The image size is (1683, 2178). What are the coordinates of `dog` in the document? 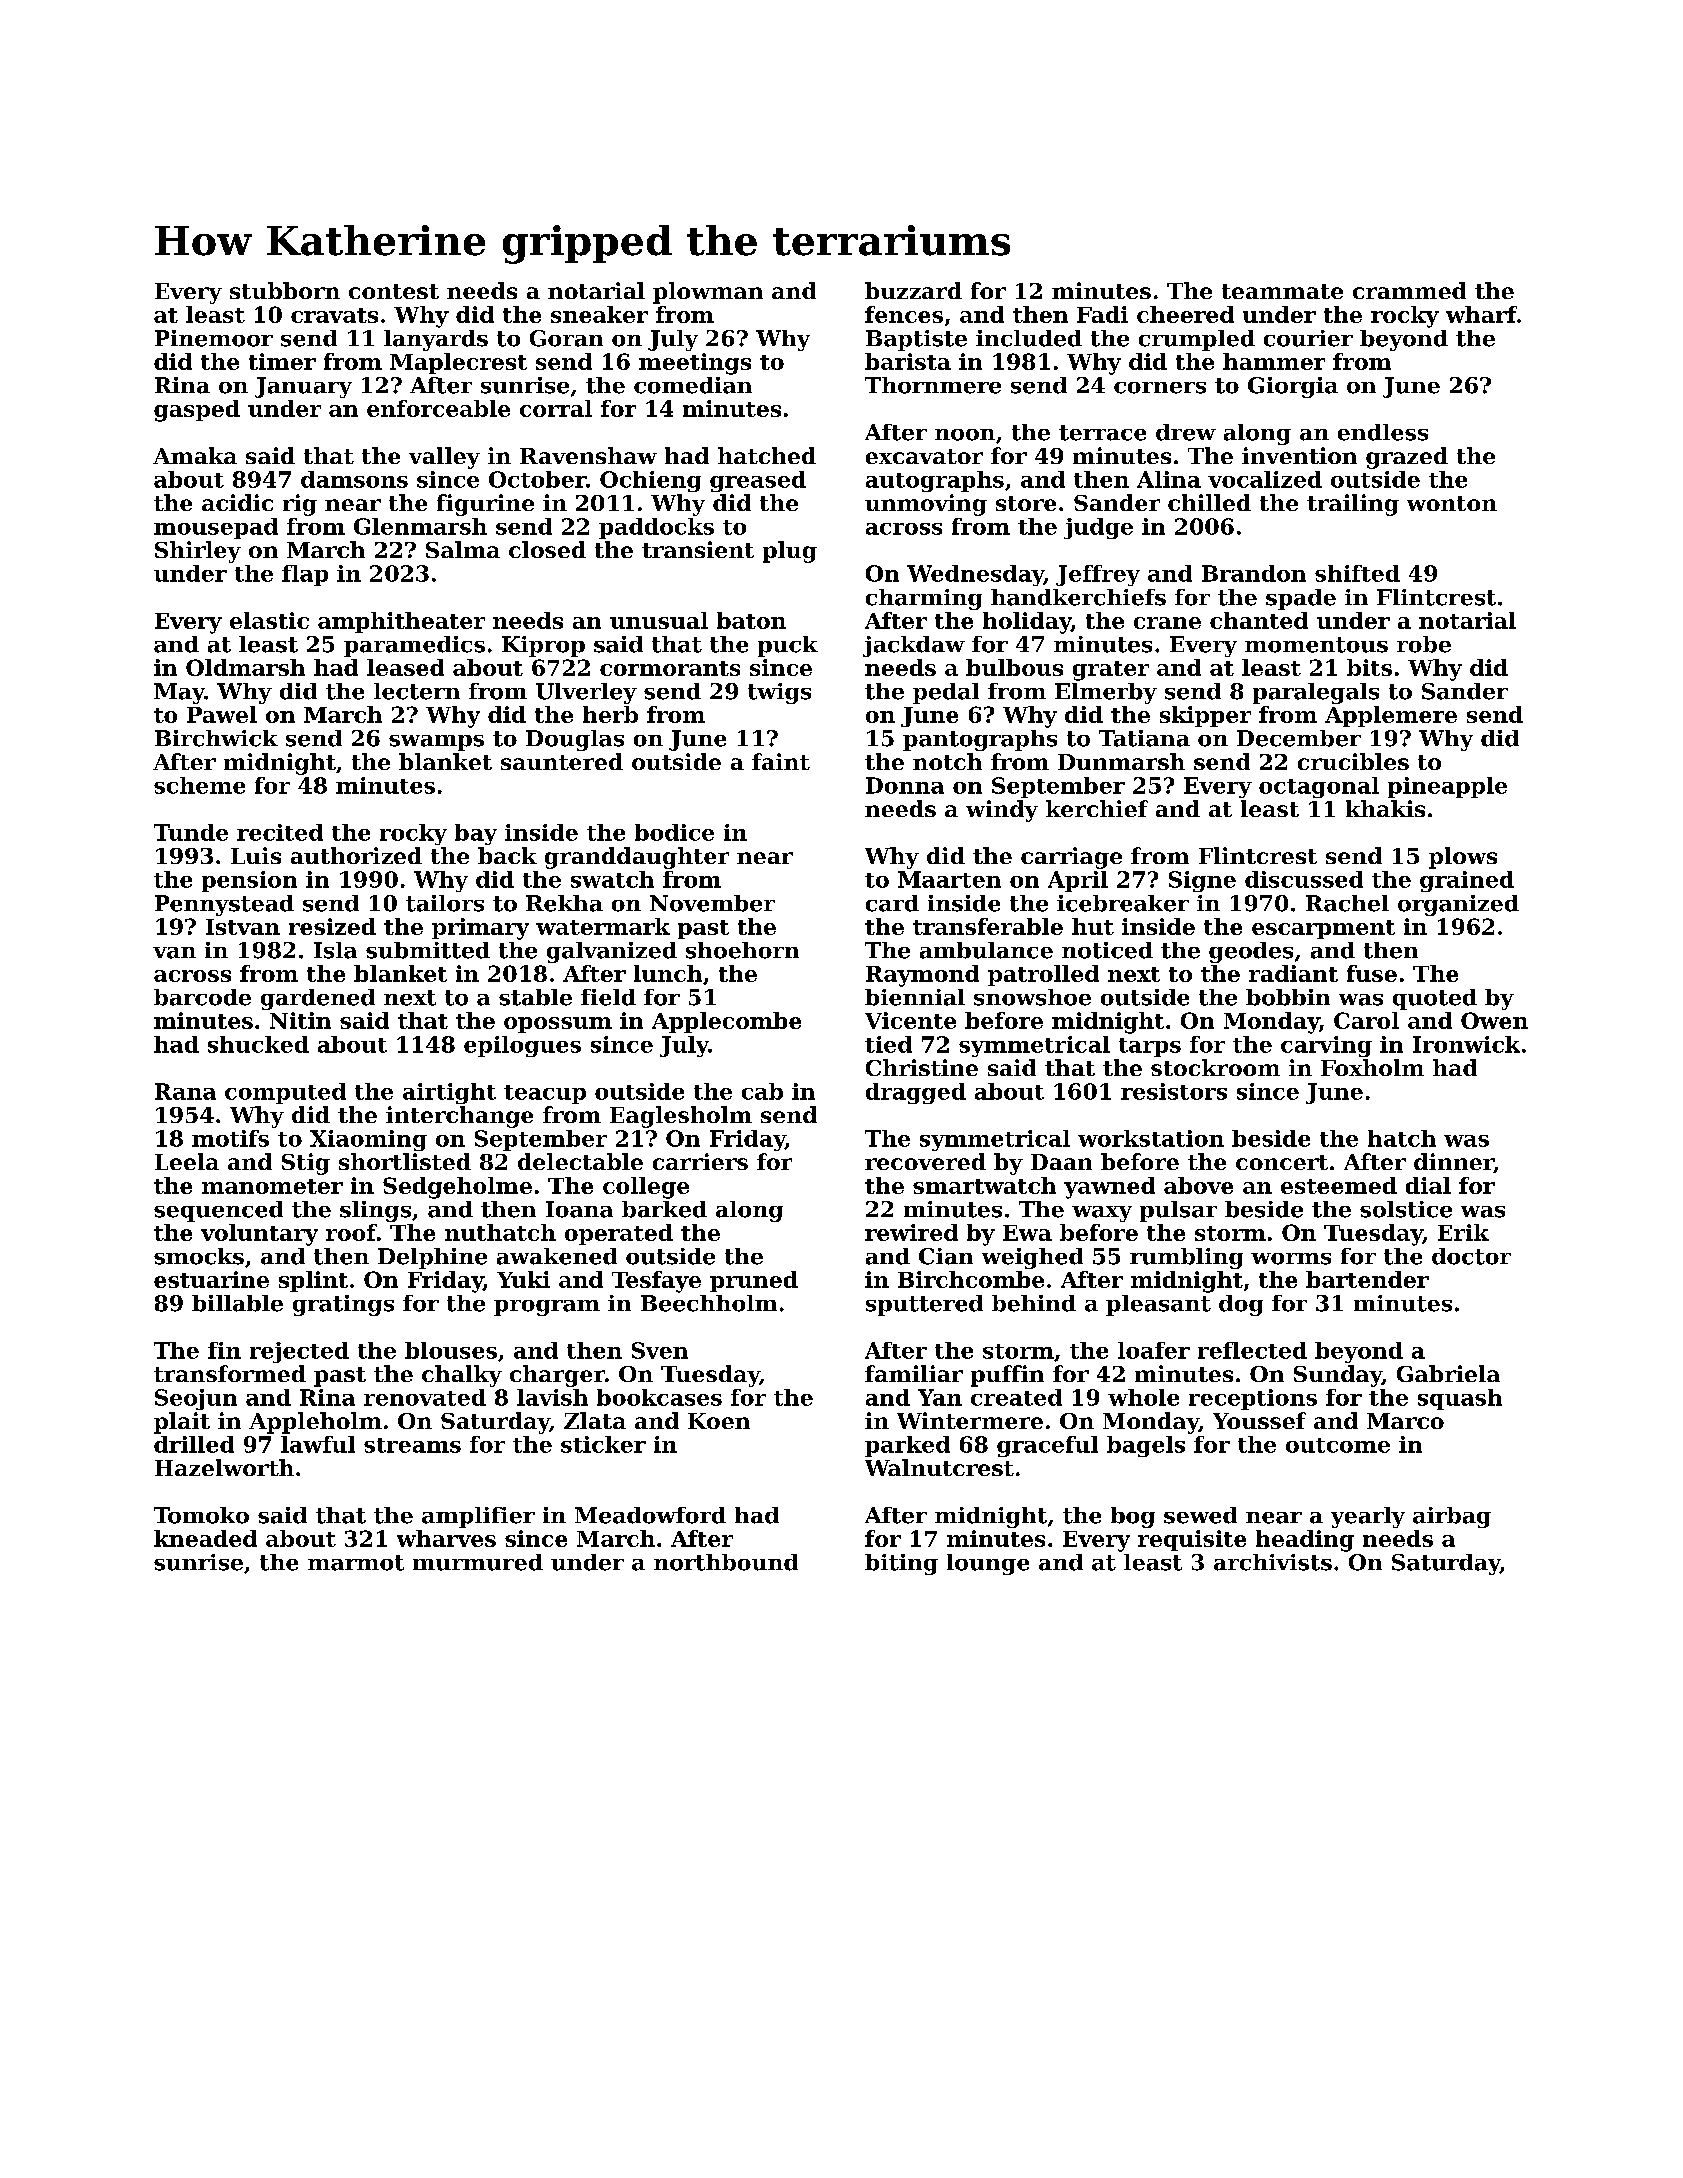 It's located at (1241, 1305).
